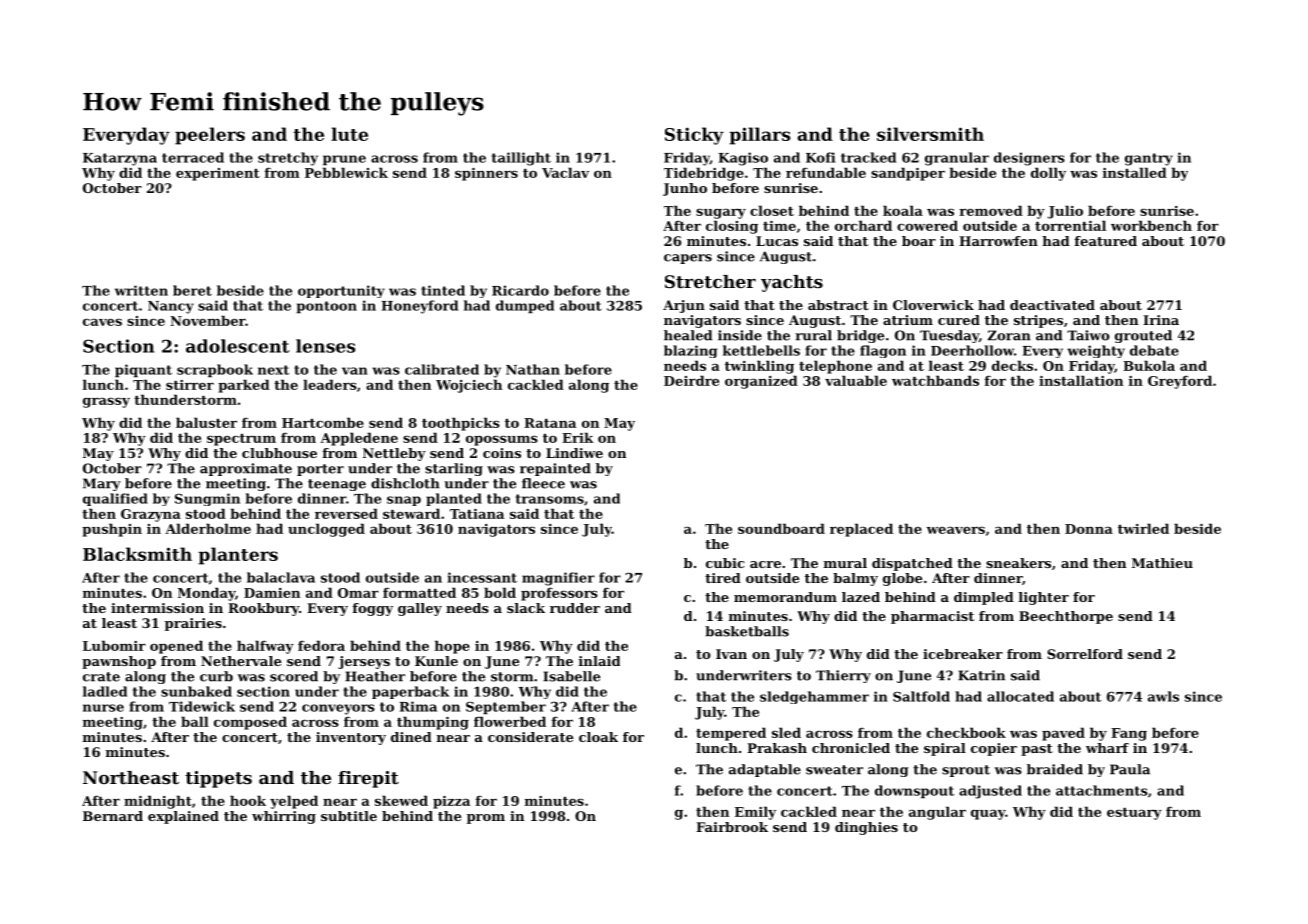  I want to click on twirled, so click(1143, 528).
